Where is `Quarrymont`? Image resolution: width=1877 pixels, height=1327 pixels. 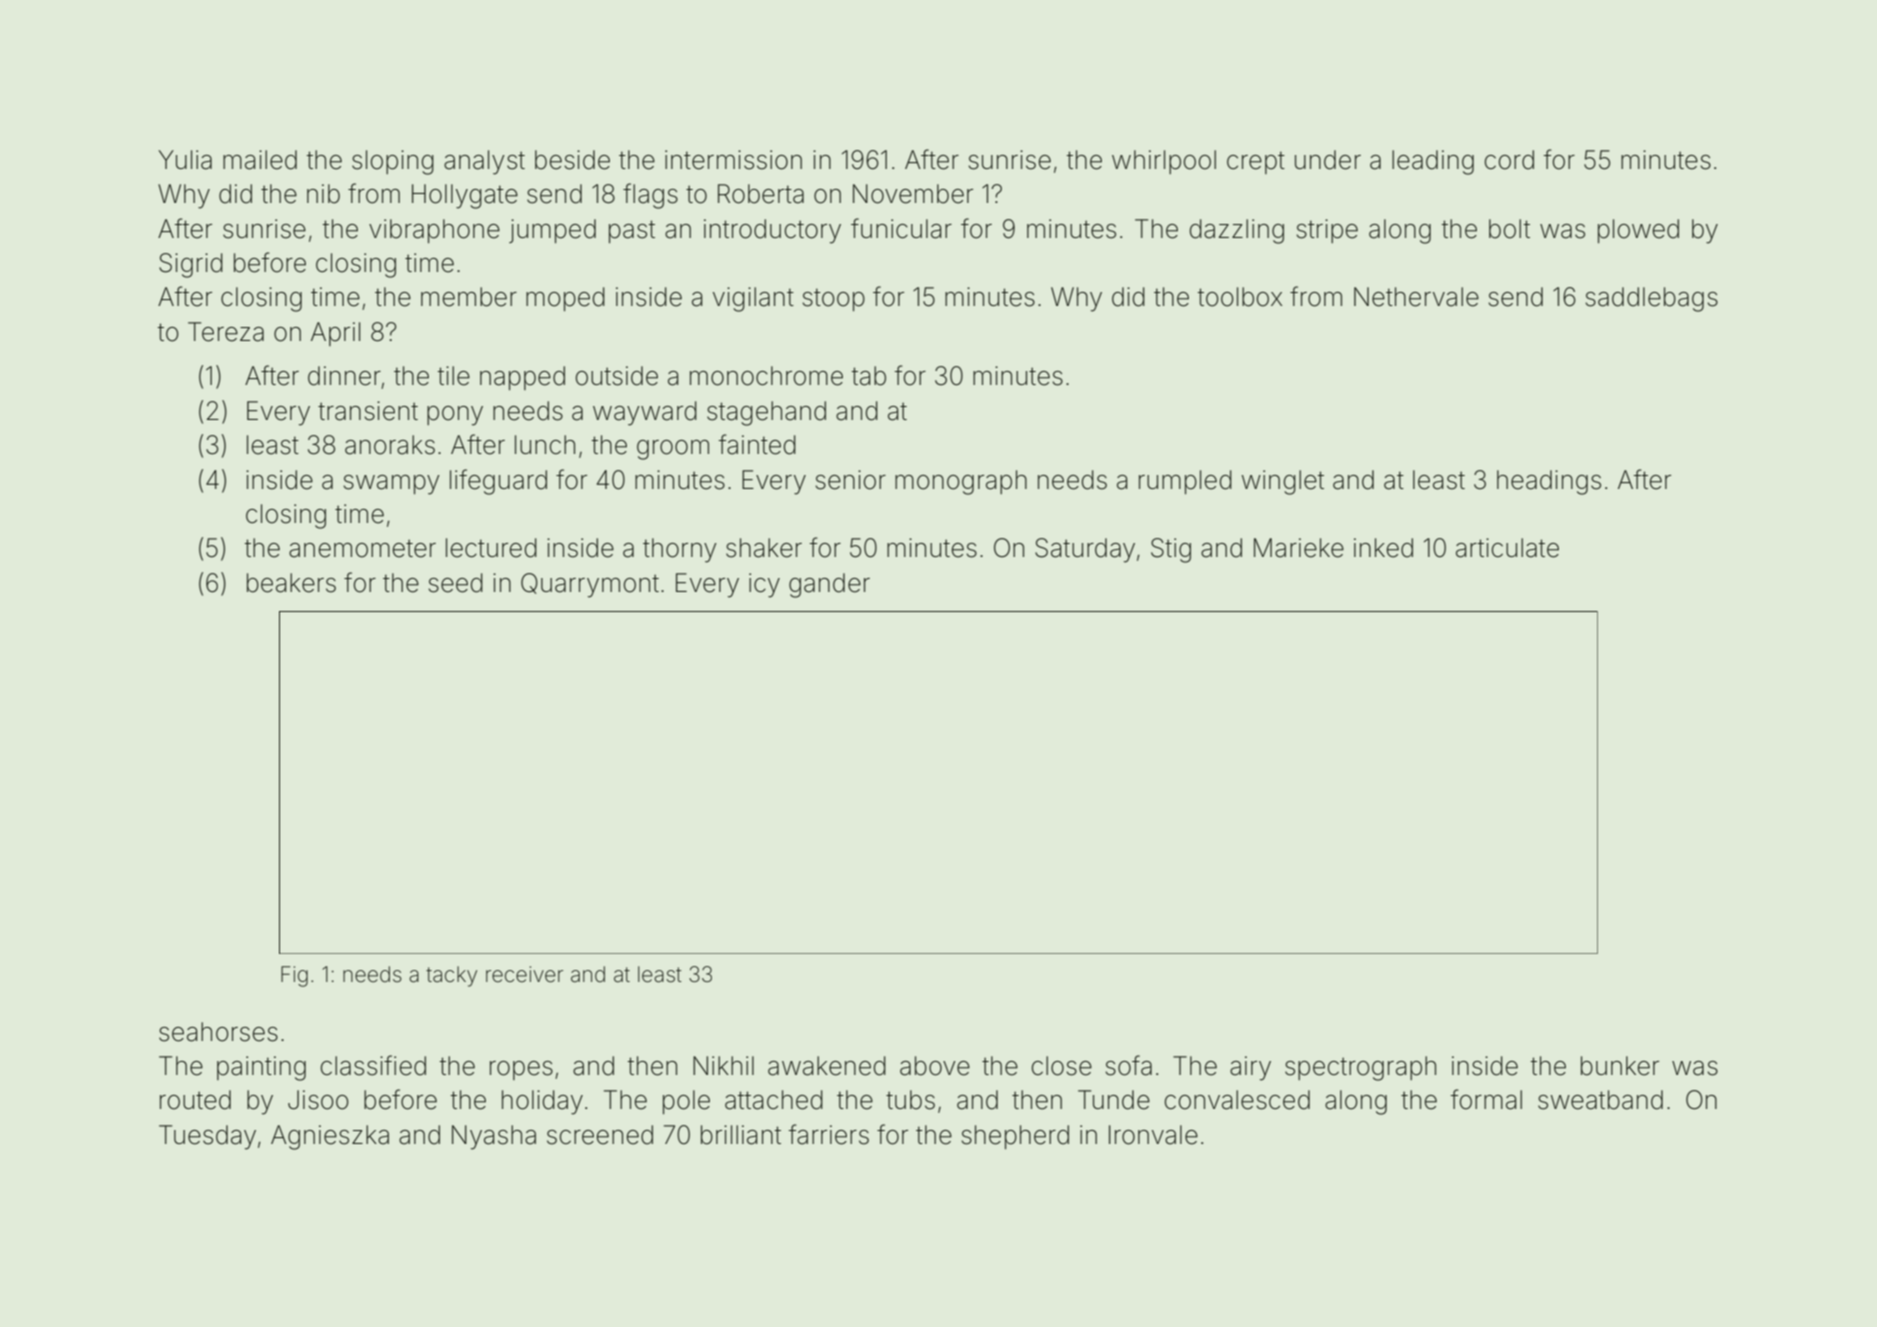 Quarrymont is located at coordinates (590, 585).
